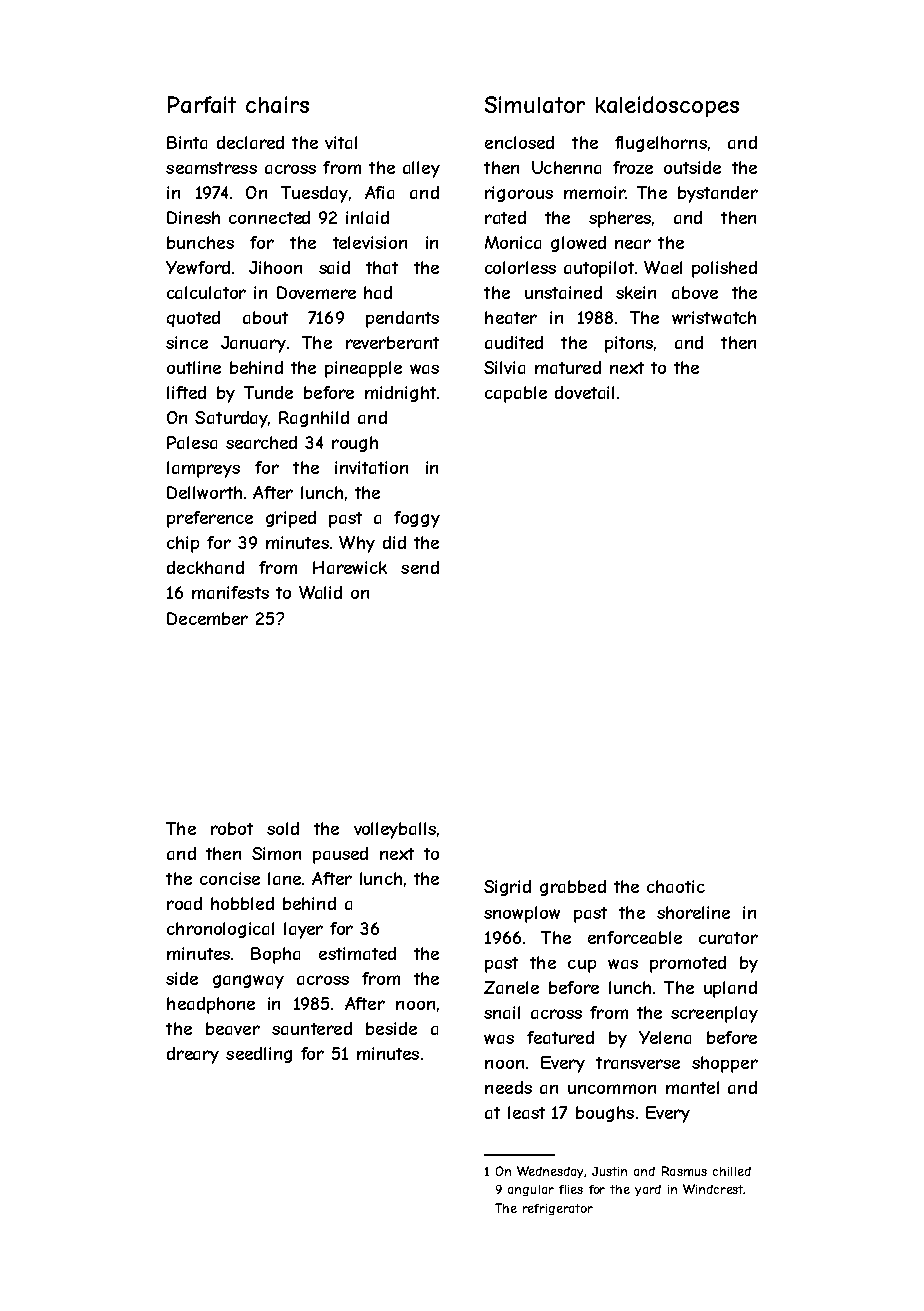  I want to click on Simulator, so click(535, 104).
